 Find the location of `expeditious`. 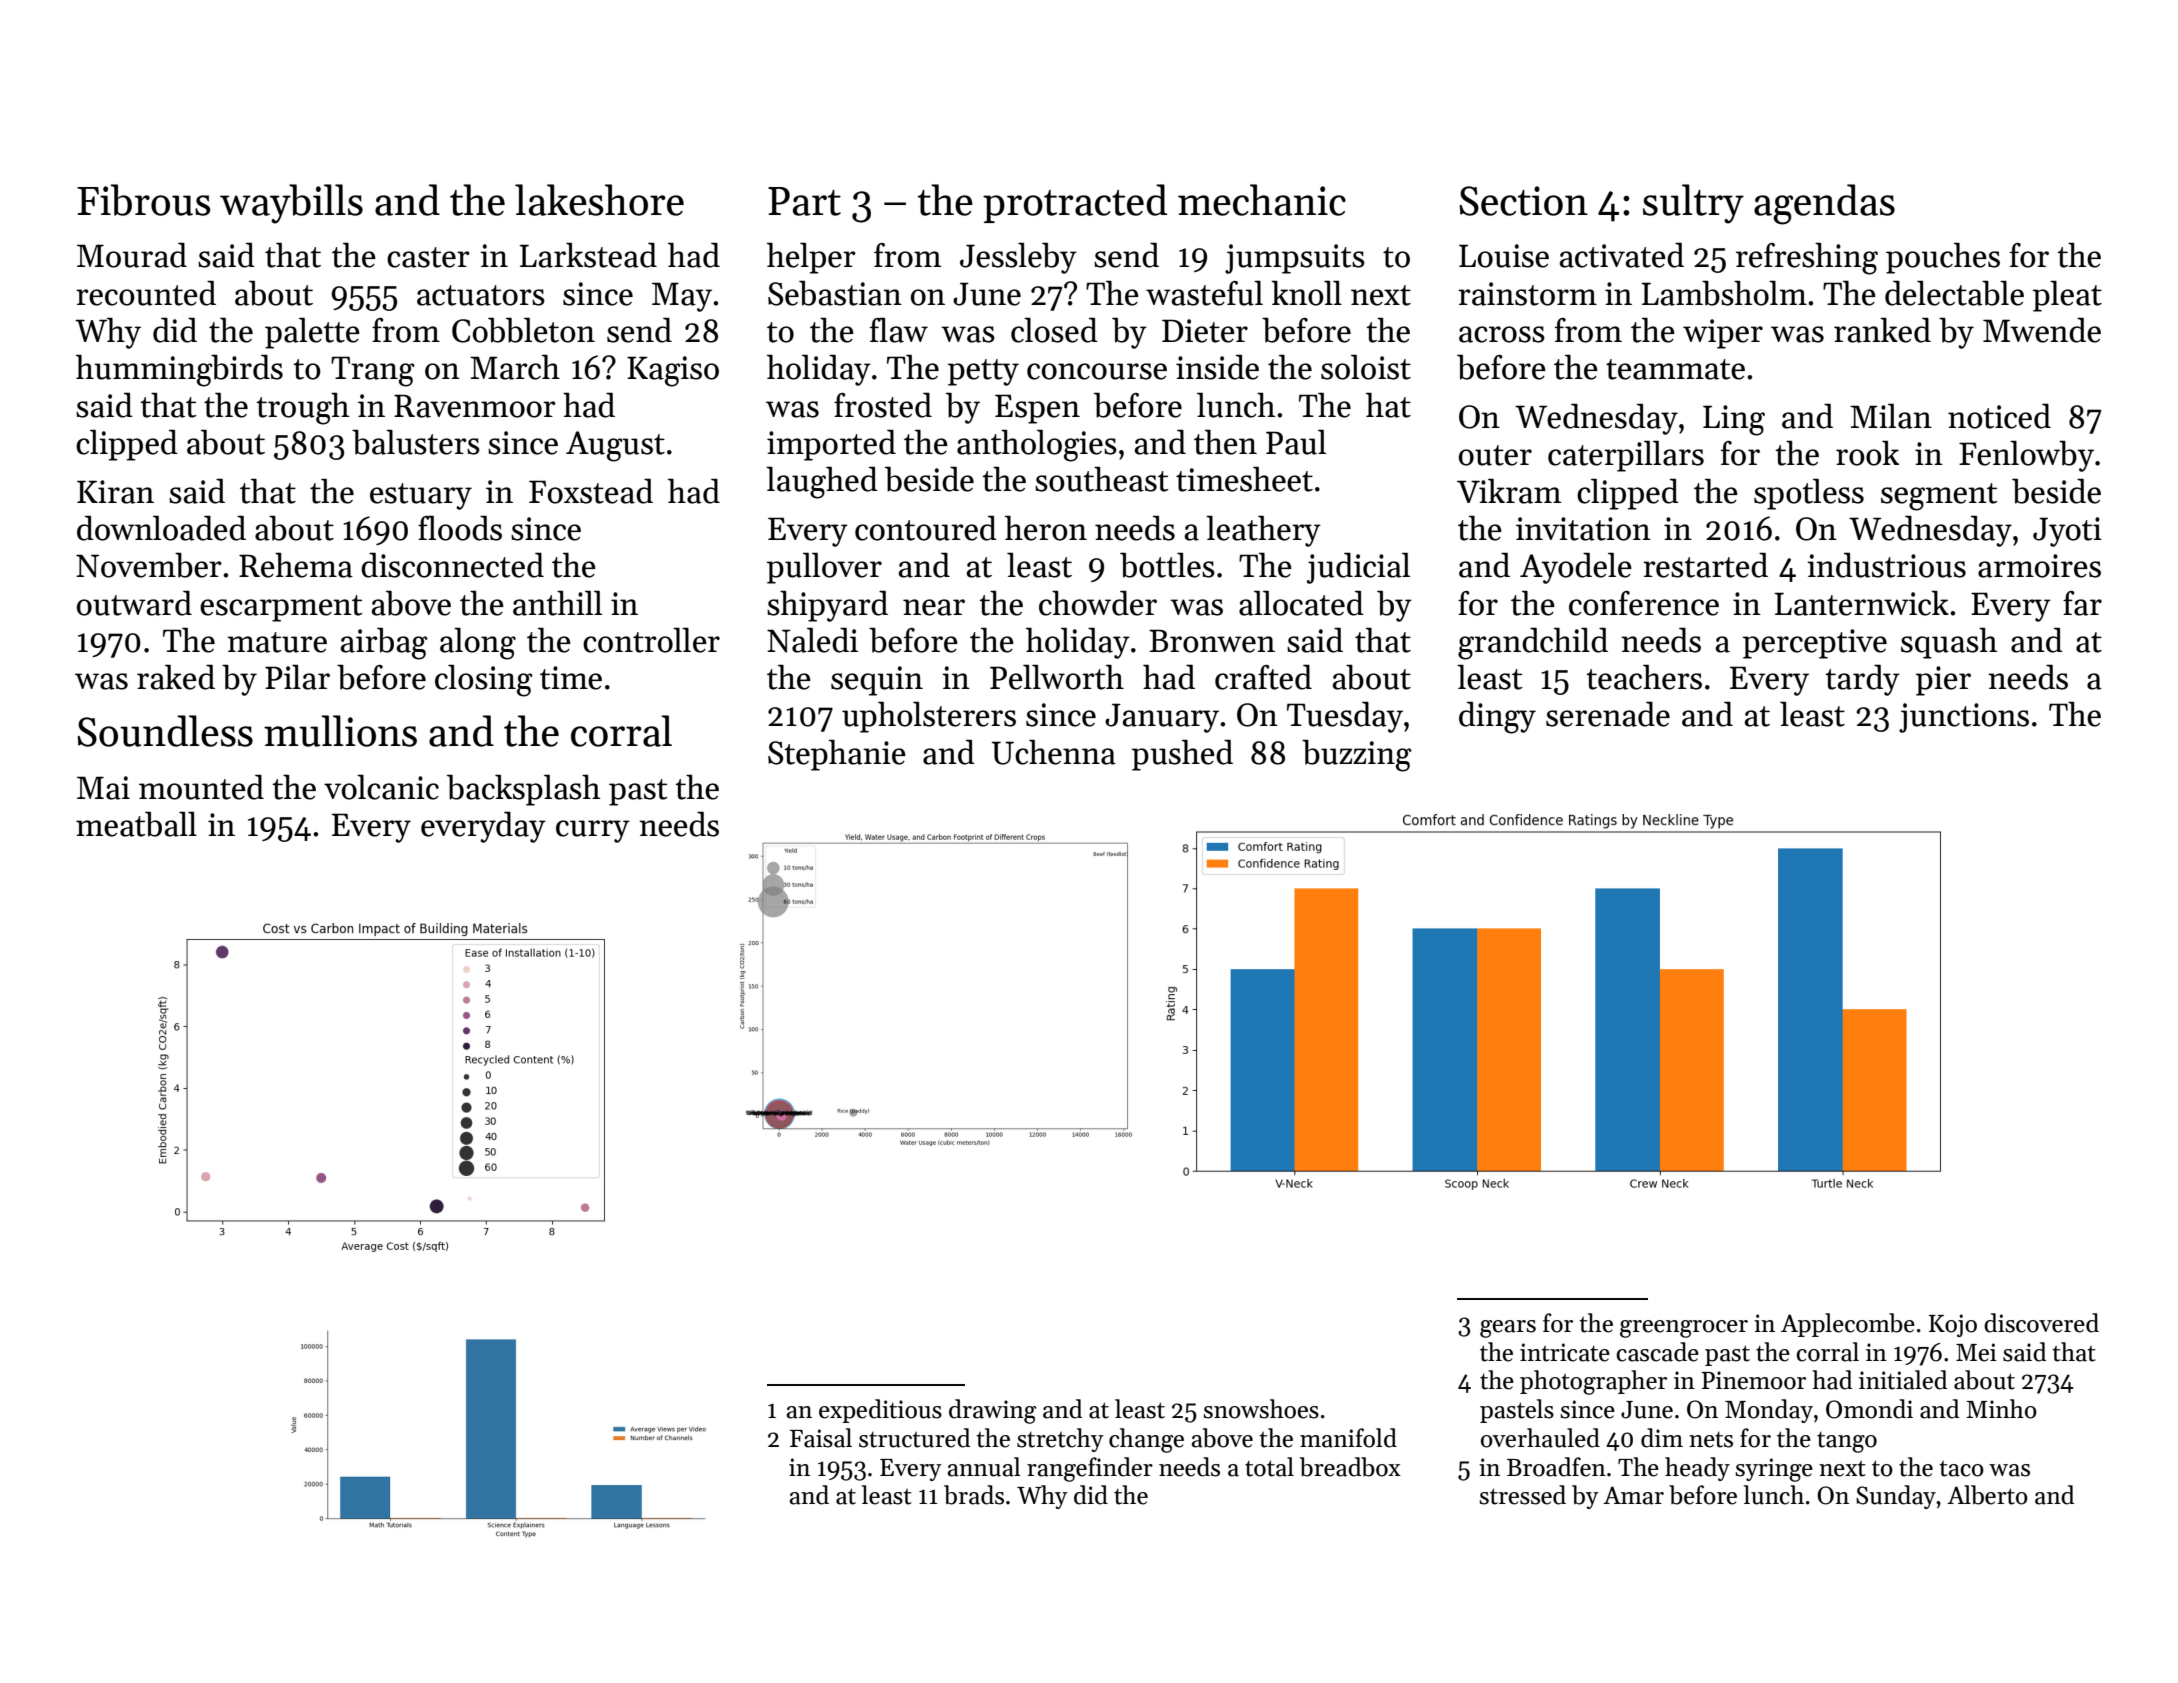

expeditious is located at coordinates (880, 1411).
